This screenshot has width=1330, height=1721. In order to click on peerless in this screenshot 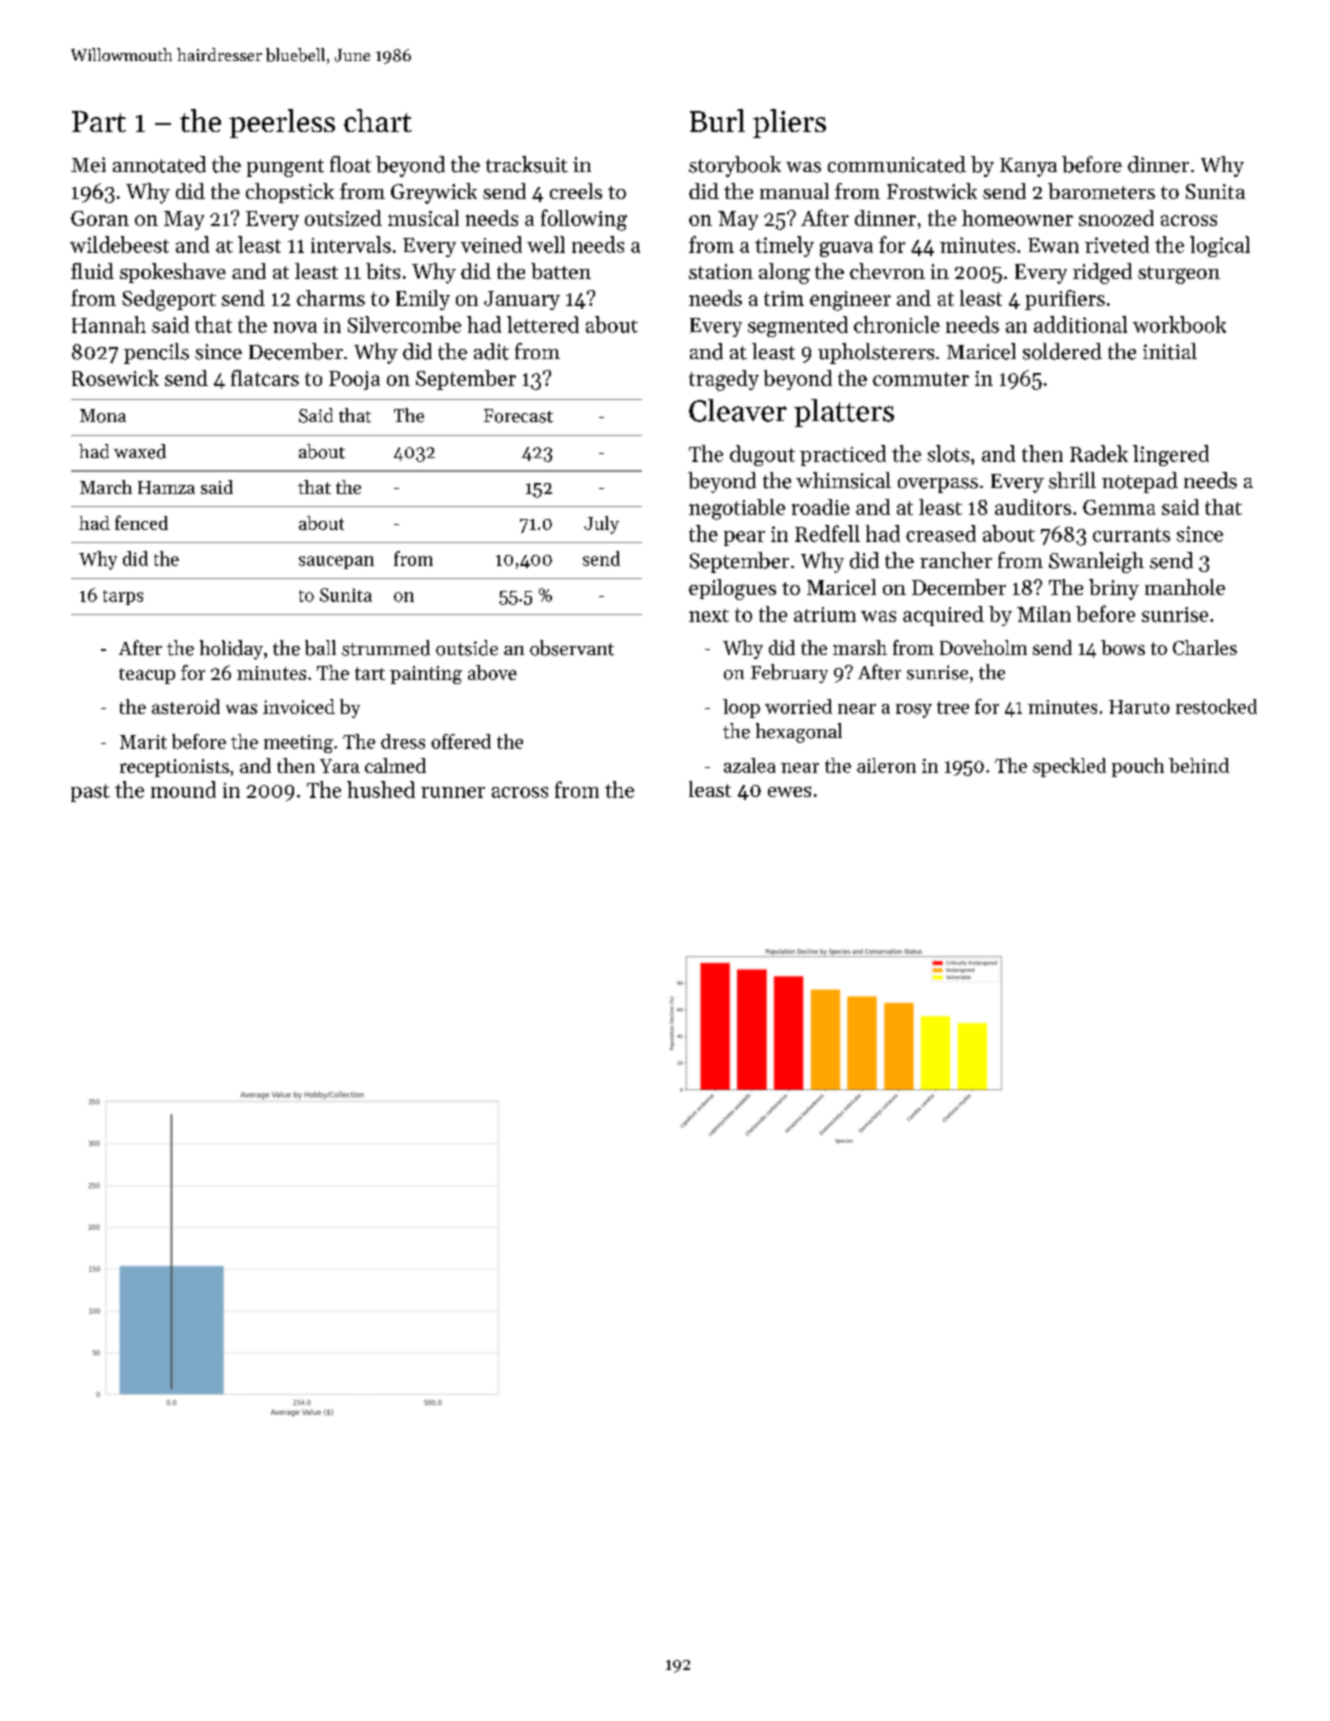, I will do `click(282, 123)`.
